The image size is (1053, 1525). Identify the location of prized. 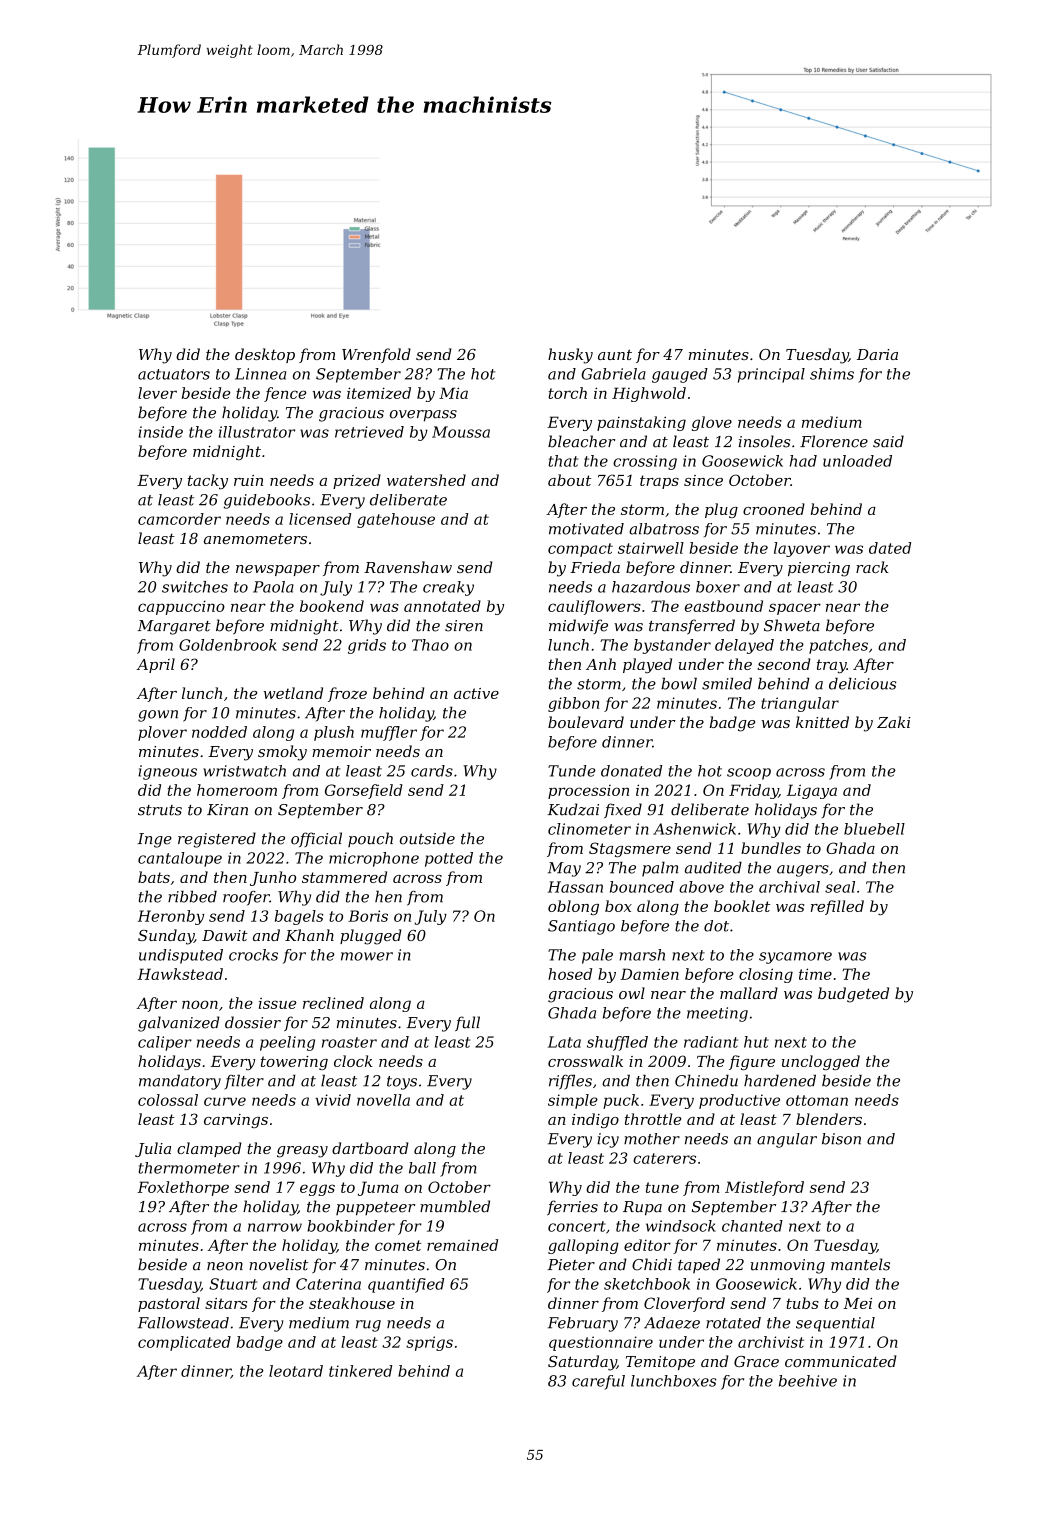
(357, 481).
